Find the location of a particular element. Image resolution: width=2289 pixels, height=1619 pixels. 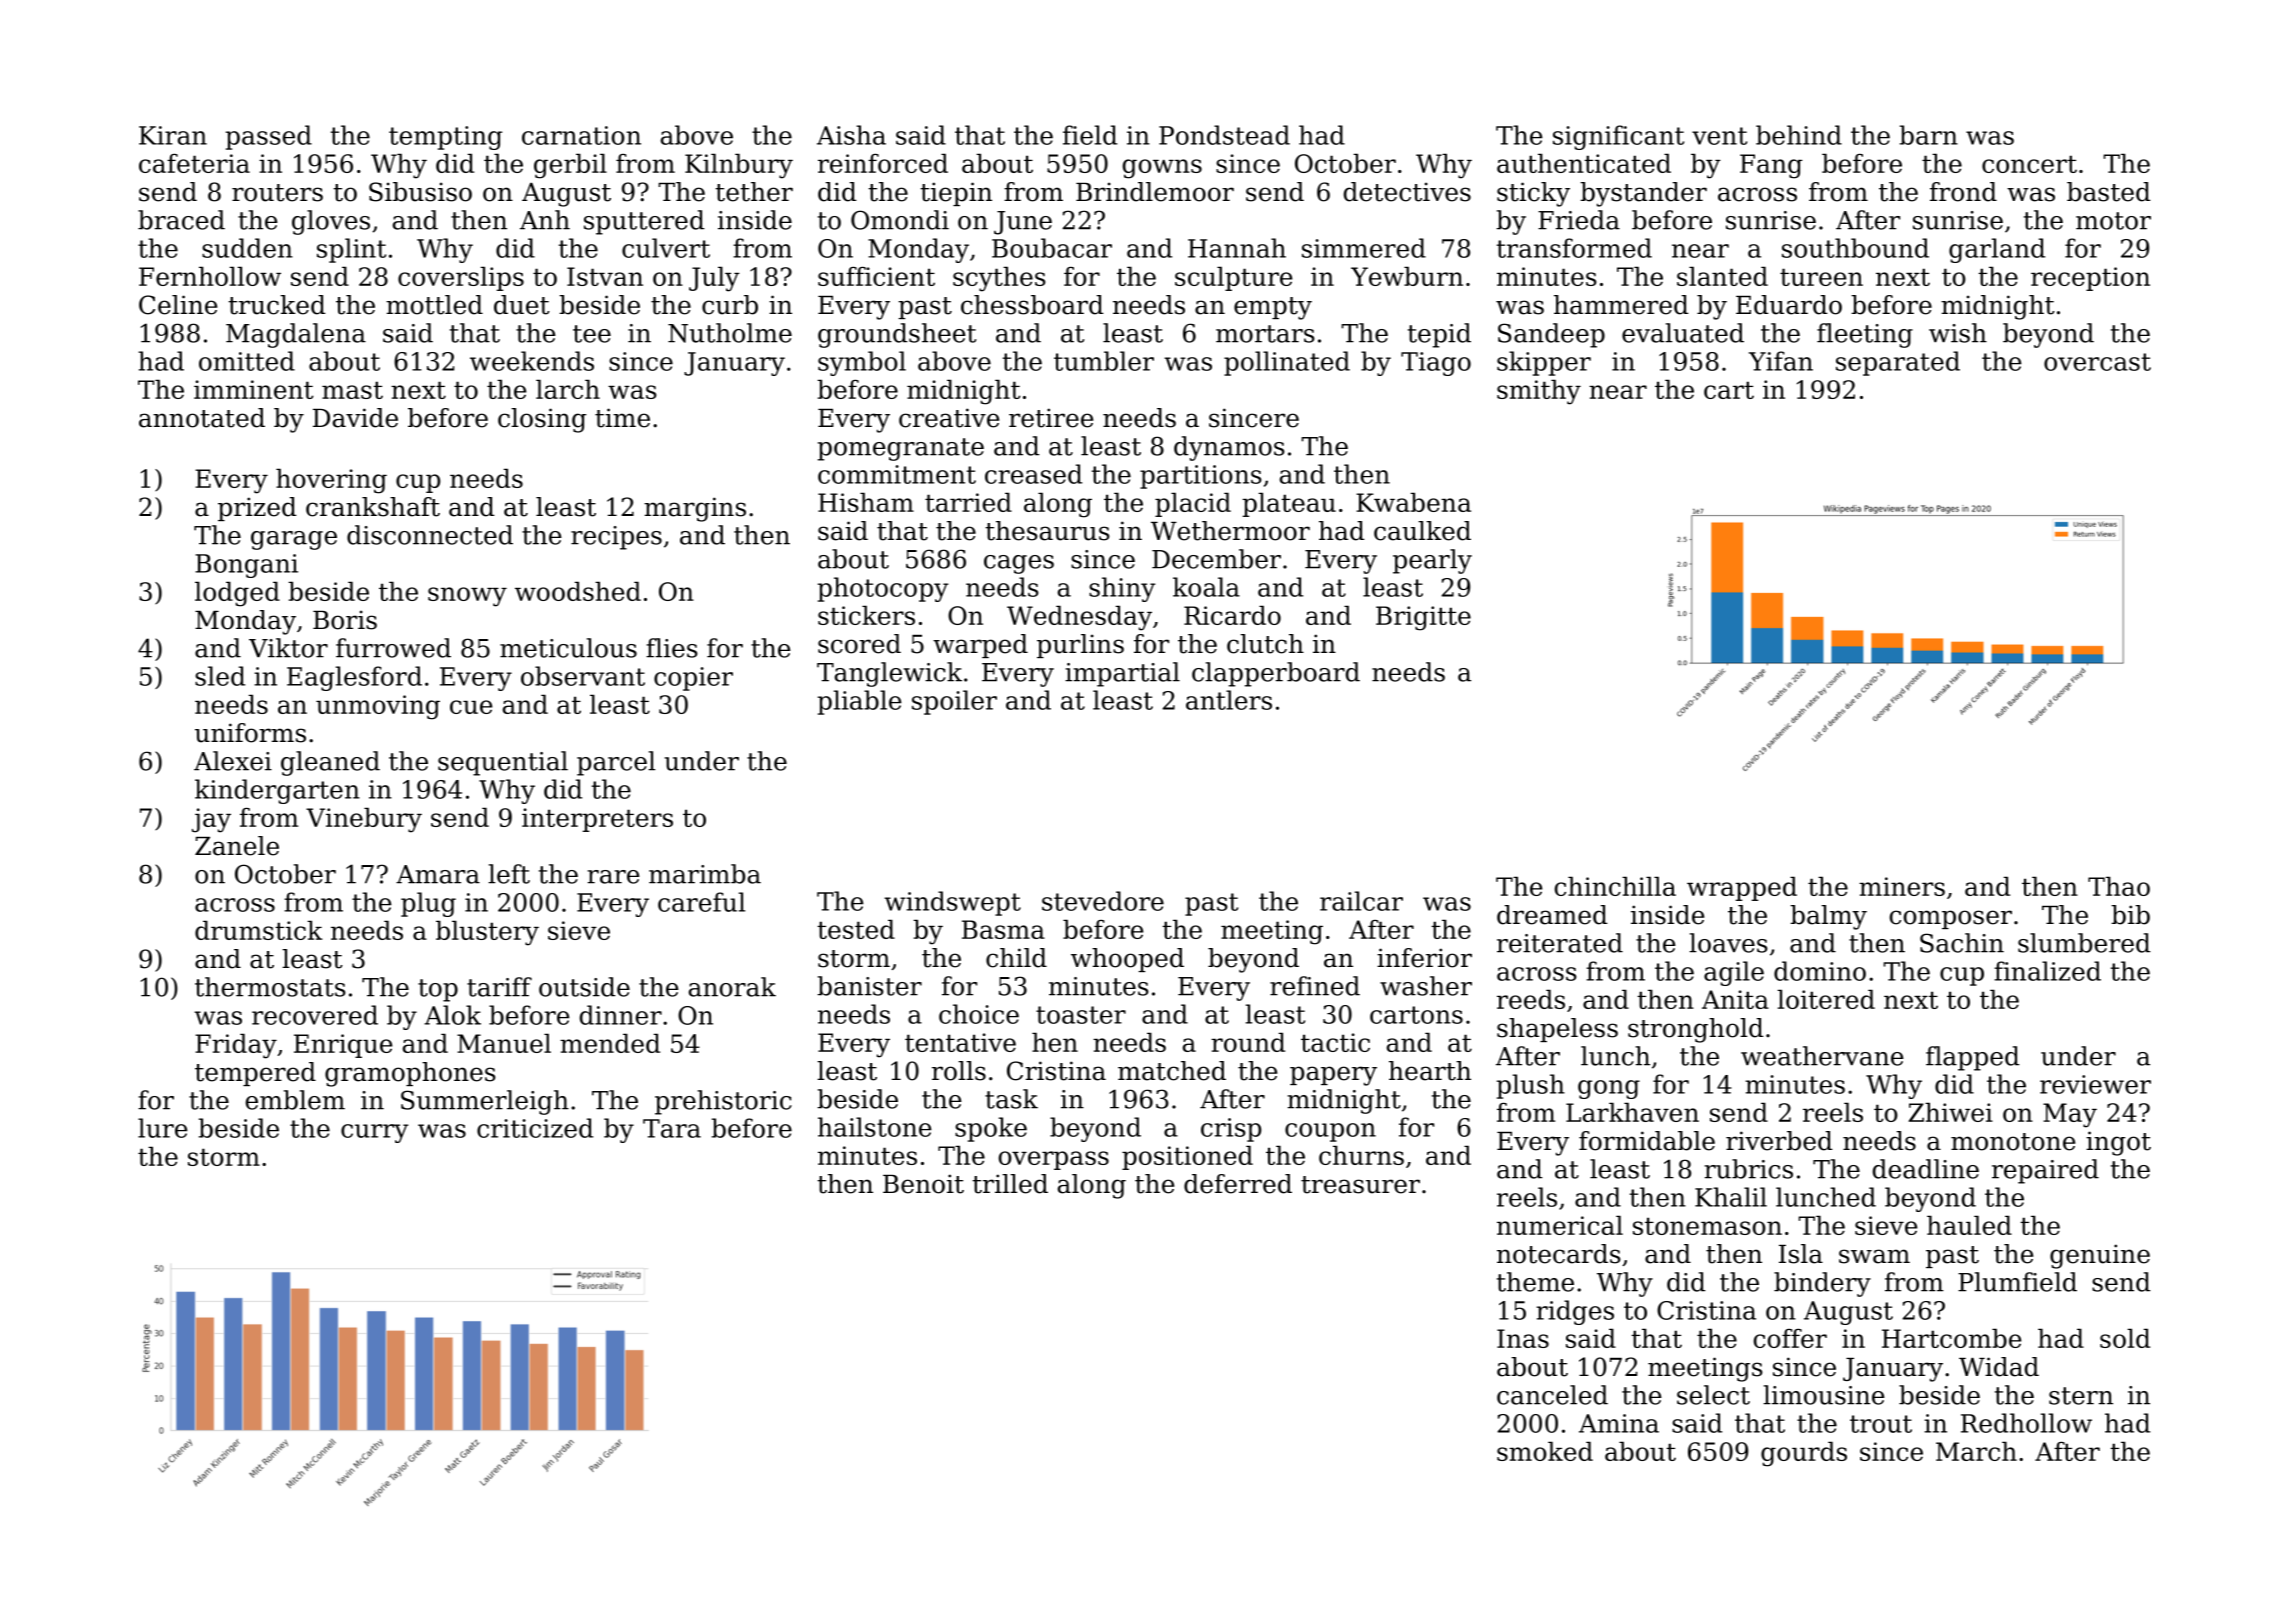

placid is located at coordinates (1193, 505).
